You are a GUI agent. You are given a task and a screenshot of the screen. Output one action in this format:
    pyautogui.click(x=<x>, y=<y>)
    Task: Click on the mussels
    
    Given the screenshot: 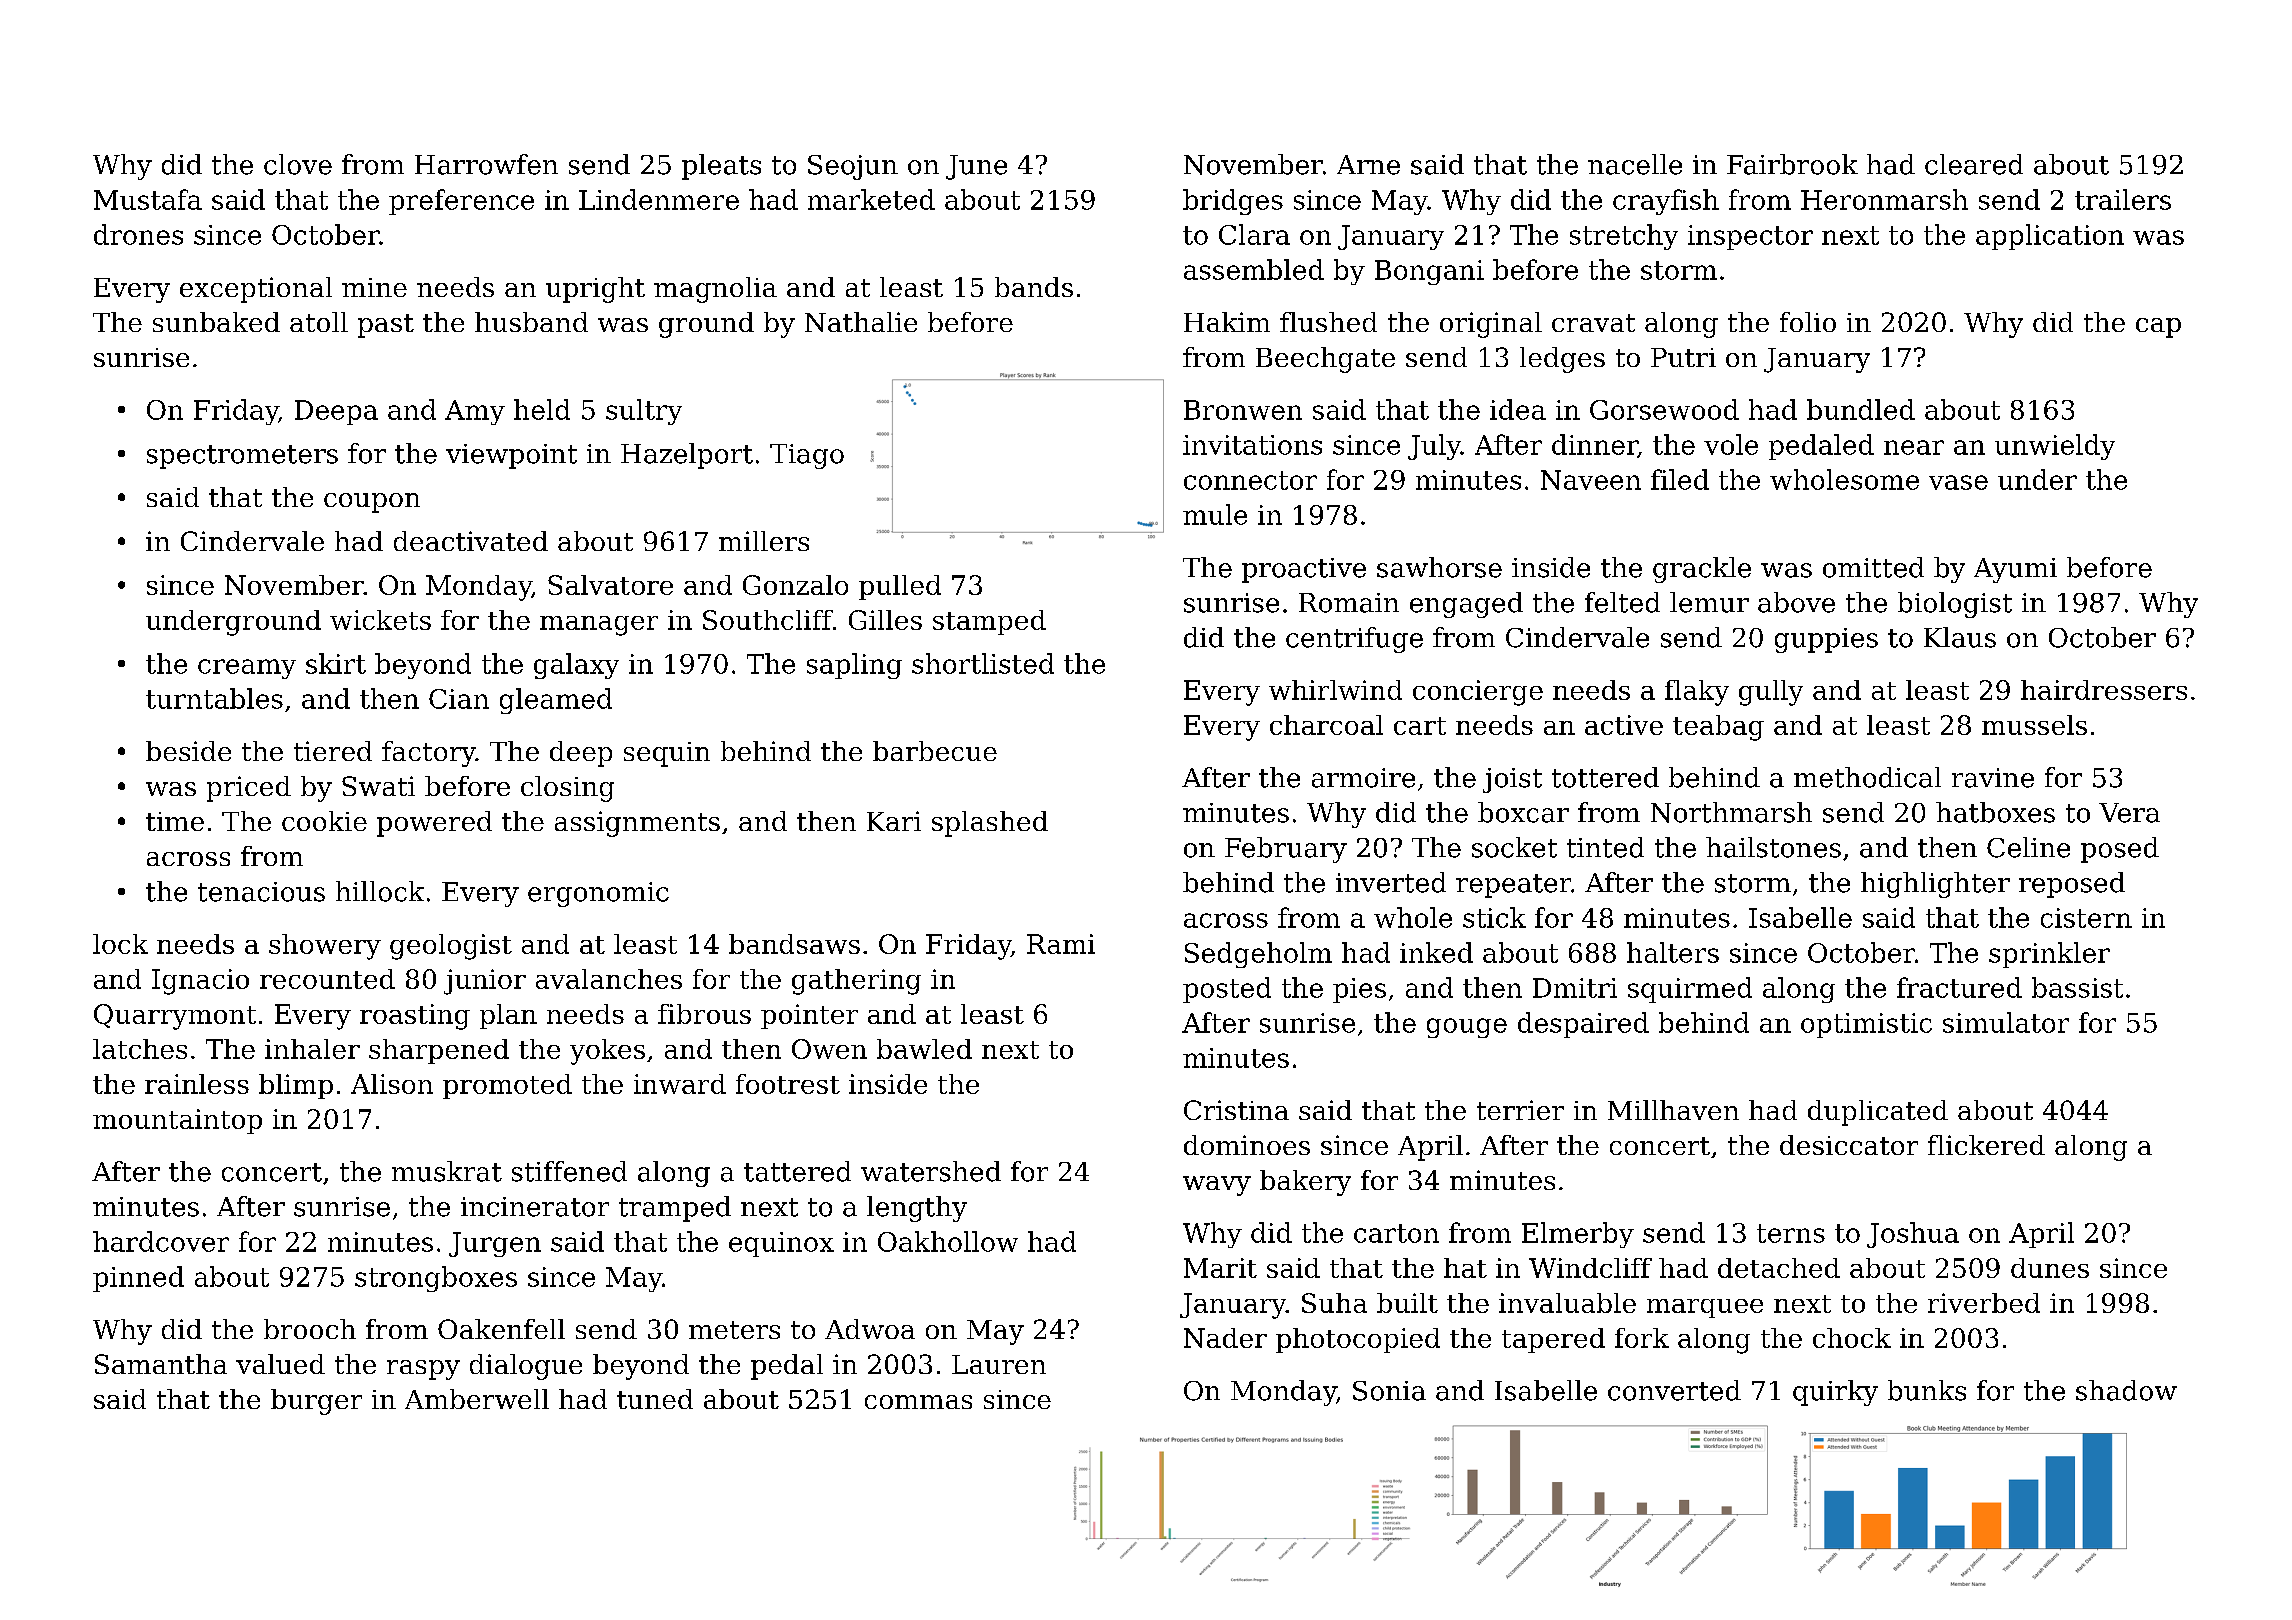 What is the action you would take?
    pyautogui.click(x=2034, y=725)
